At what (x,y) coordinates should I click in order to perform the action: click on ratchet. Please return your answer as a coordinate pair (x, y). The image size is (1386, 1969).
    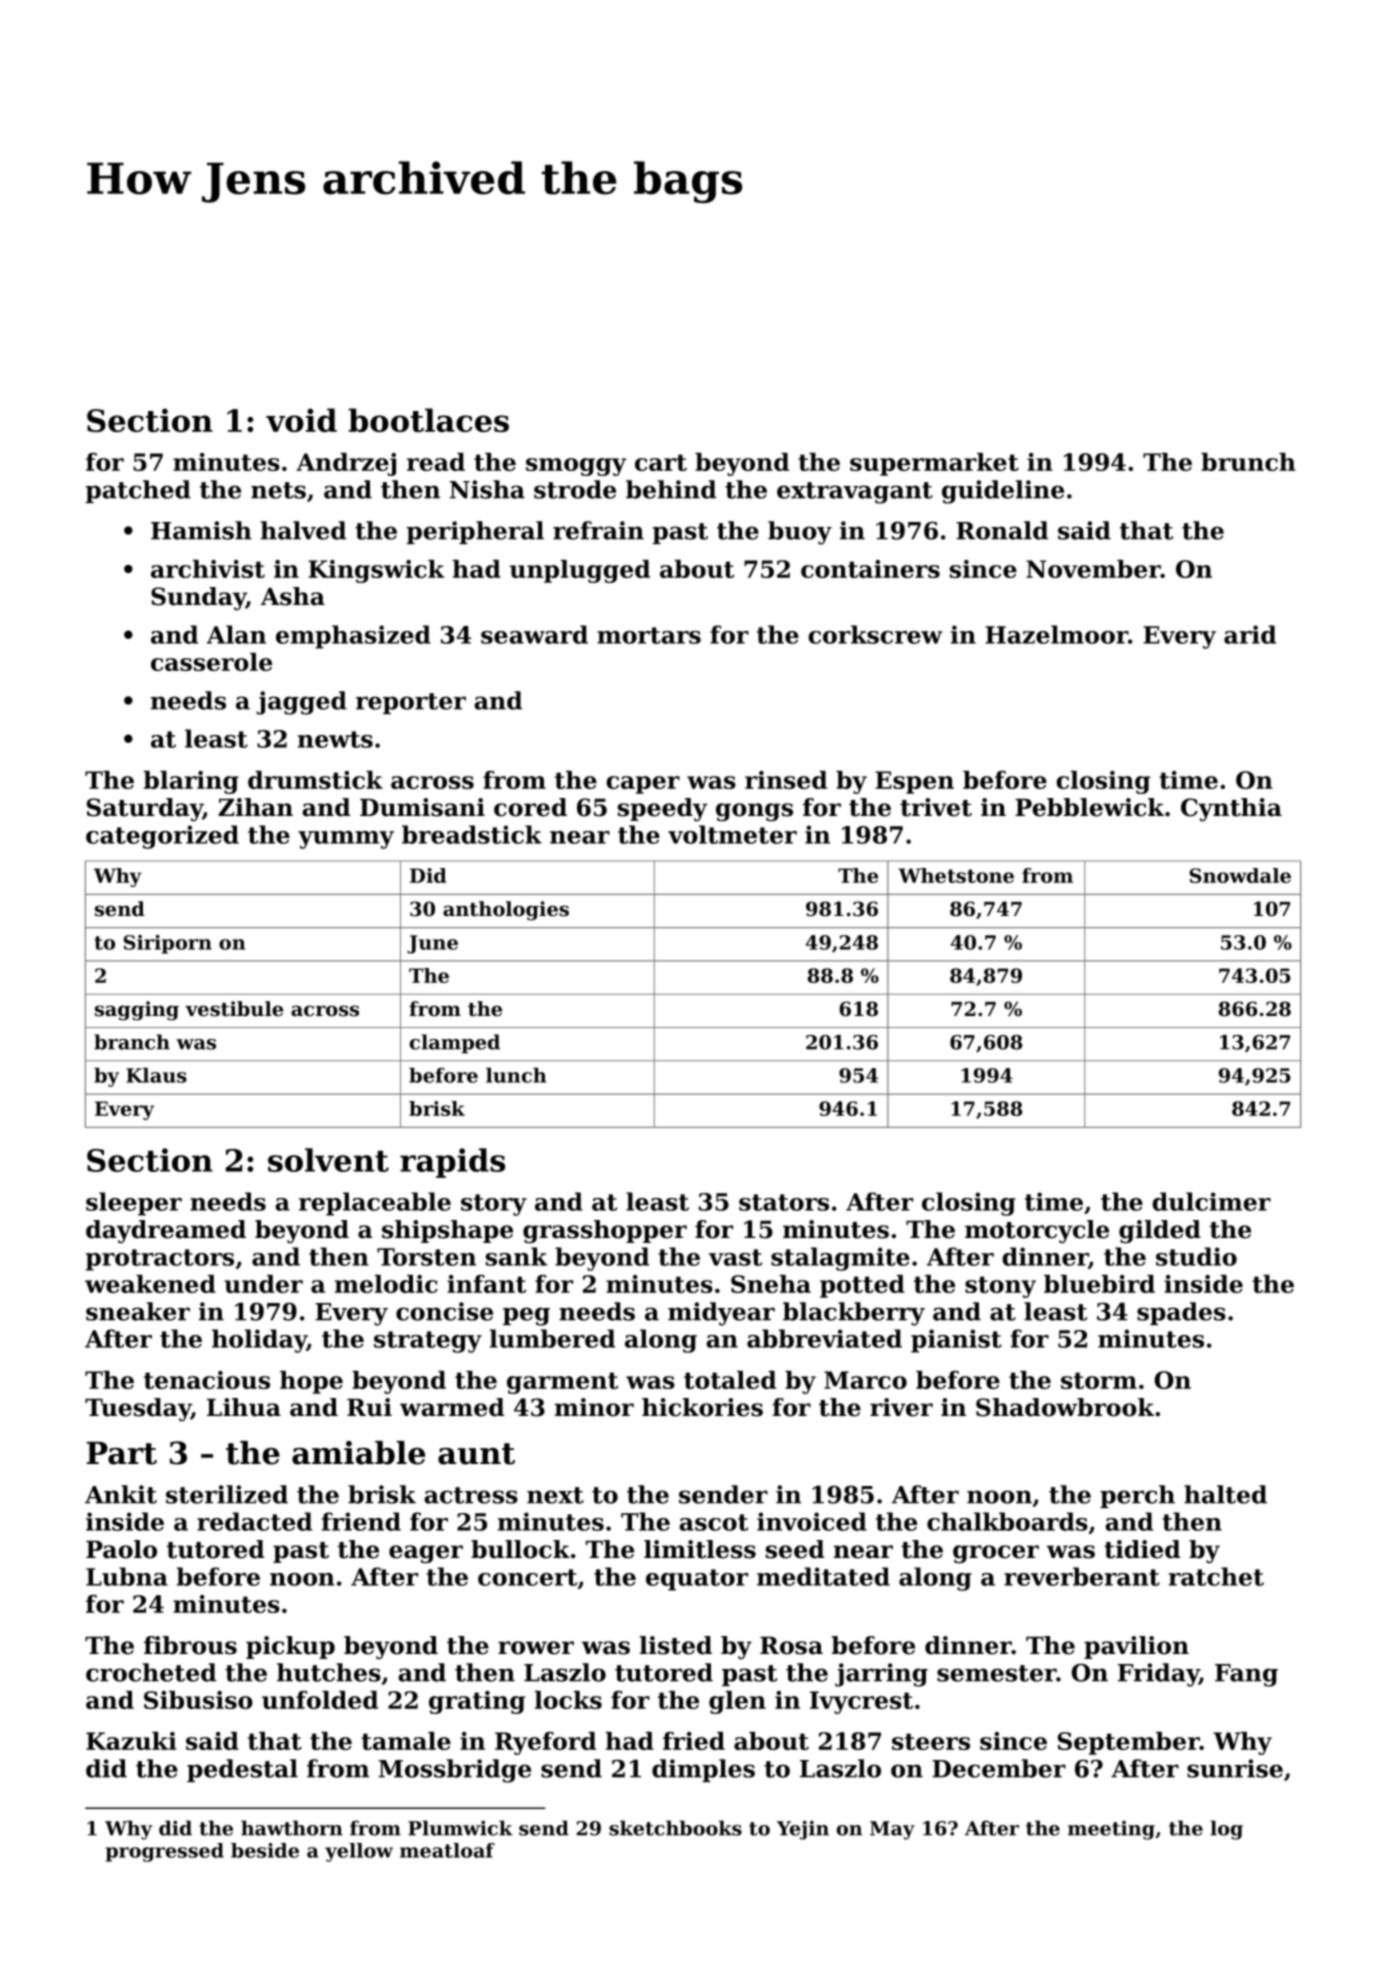
    Looking at the image, I should click on (1216, 1576).
